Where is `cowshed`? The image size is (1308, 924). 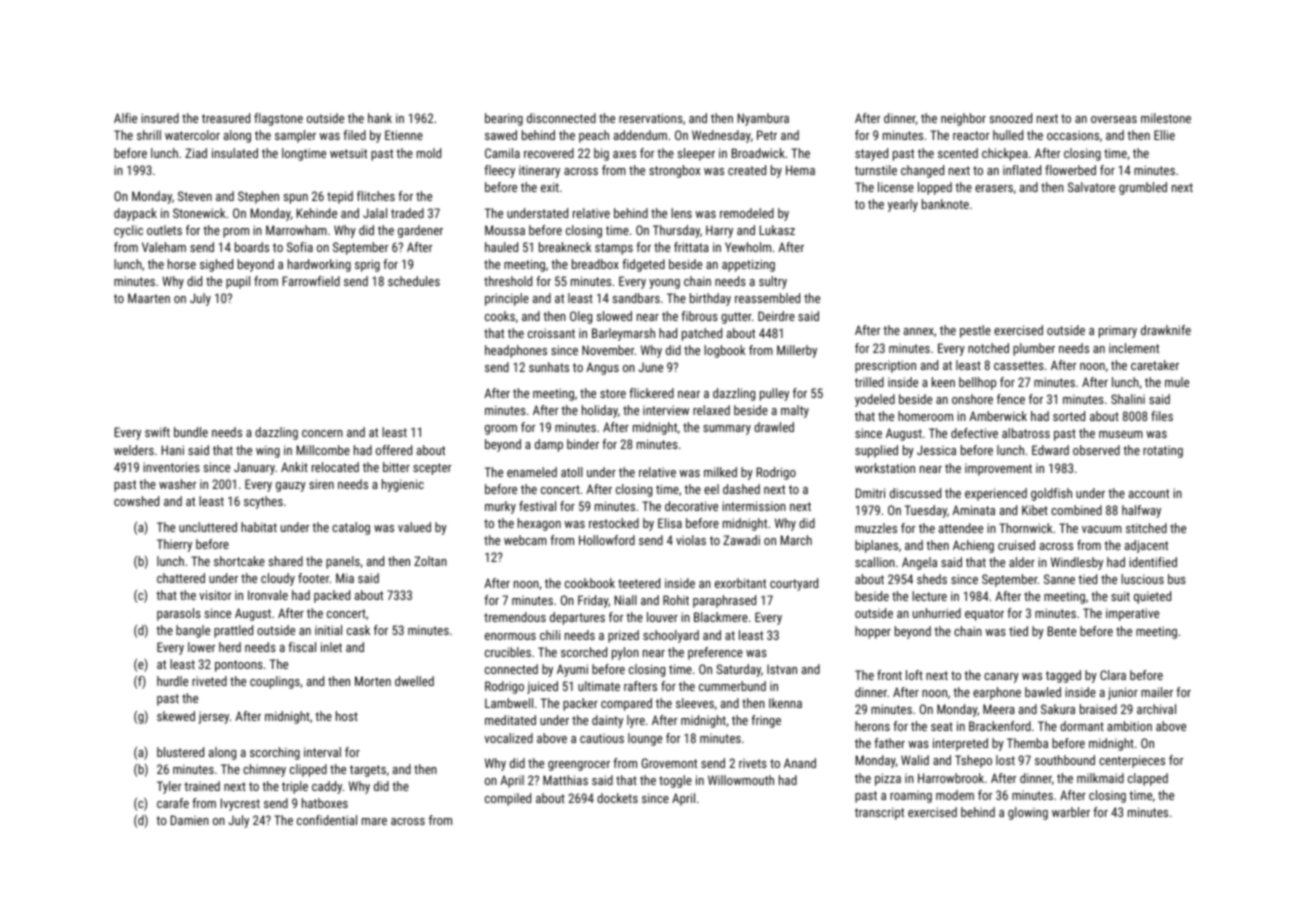
cowshed is located at coordinates (136, 501).
